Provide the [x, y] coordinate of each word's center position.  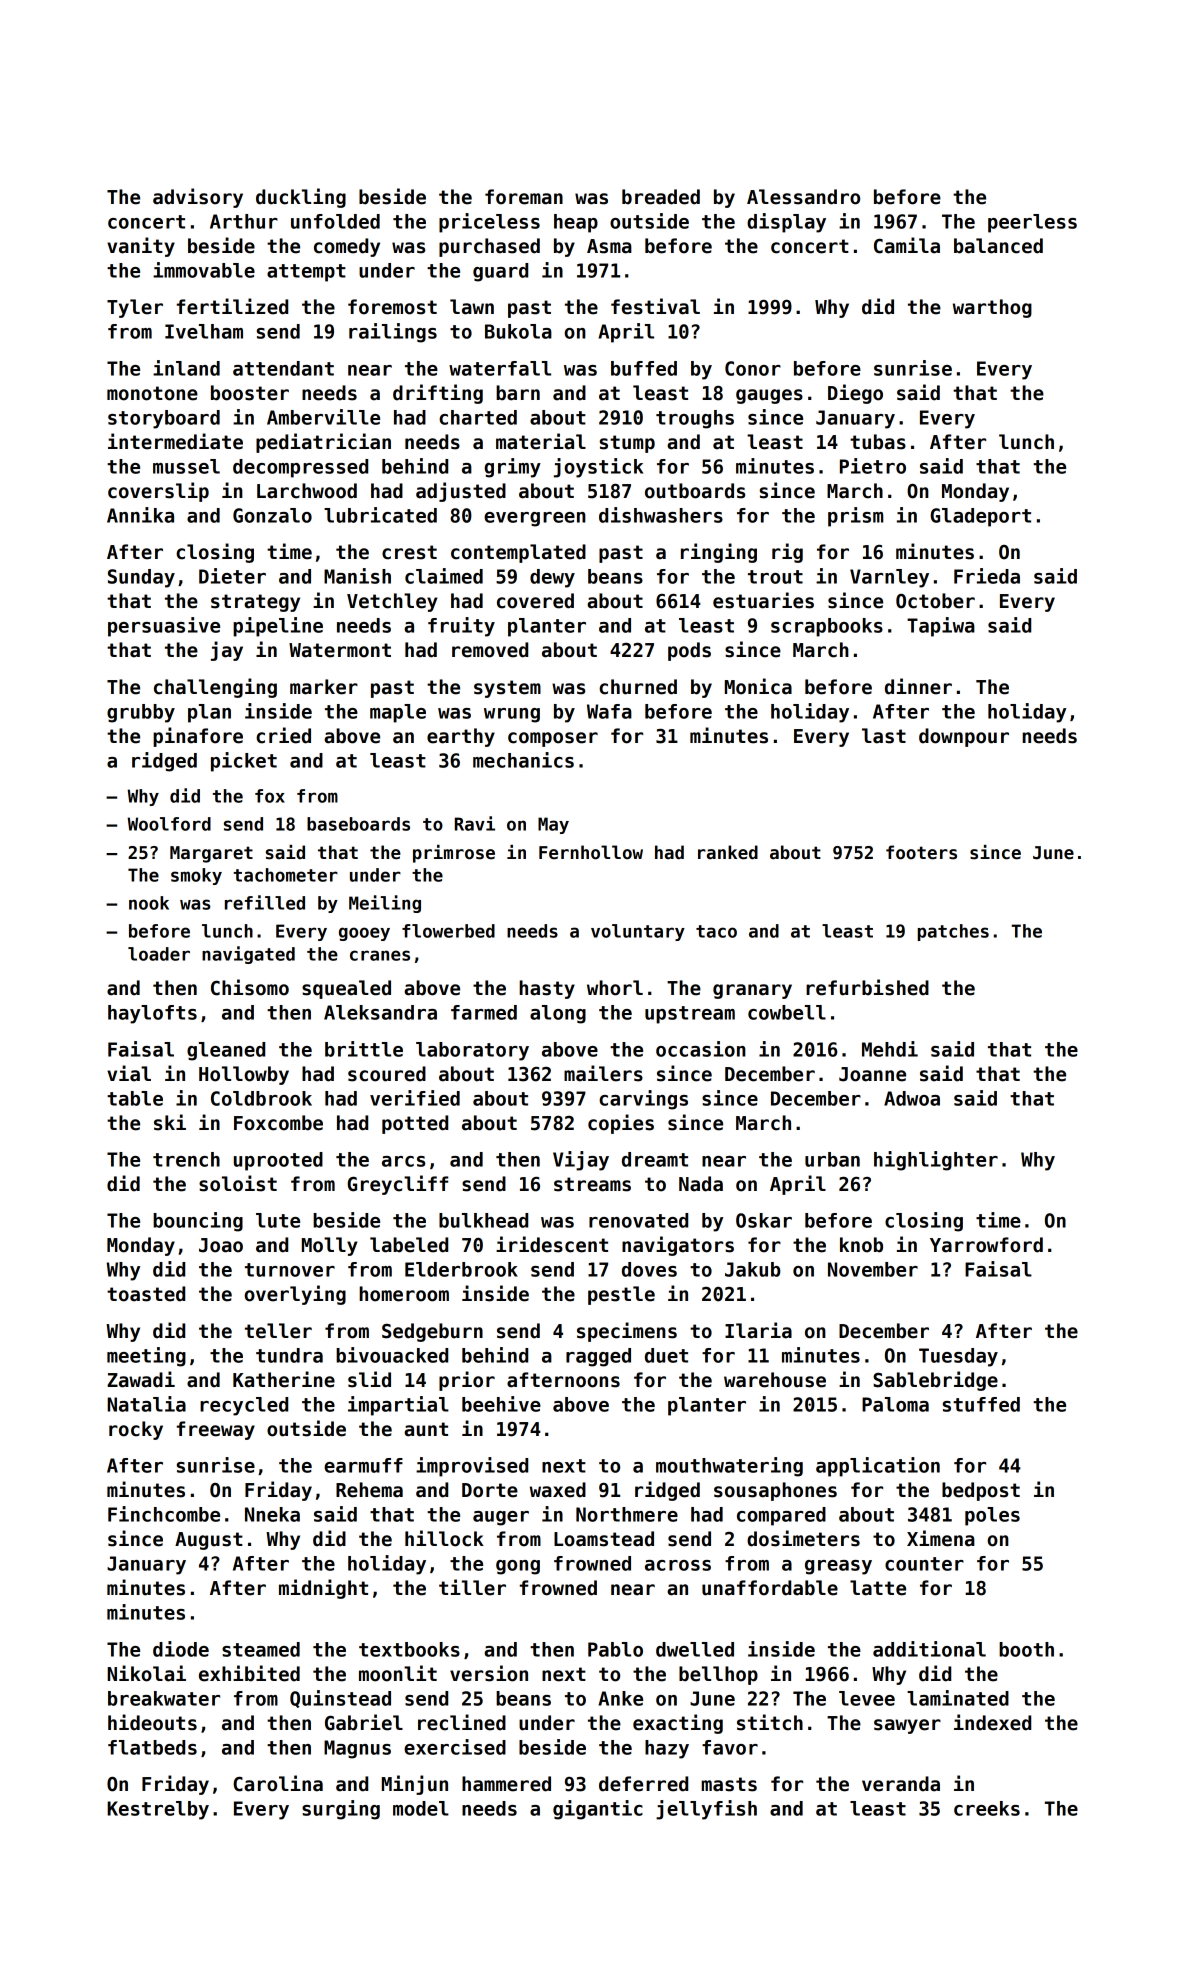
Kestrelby [158, 1810]
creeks [987, 1808]
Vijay [581, 1161]
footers [921, 852]
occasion [701, 1049]
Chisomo [250, 987]
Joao [221, 1245]
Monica [758, 686]
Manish [357, 576]
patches [953, 932]
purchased [489, 247]
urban [832, 1159]
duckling [301, 198]
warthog [992, 308]
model [421, 1808]
